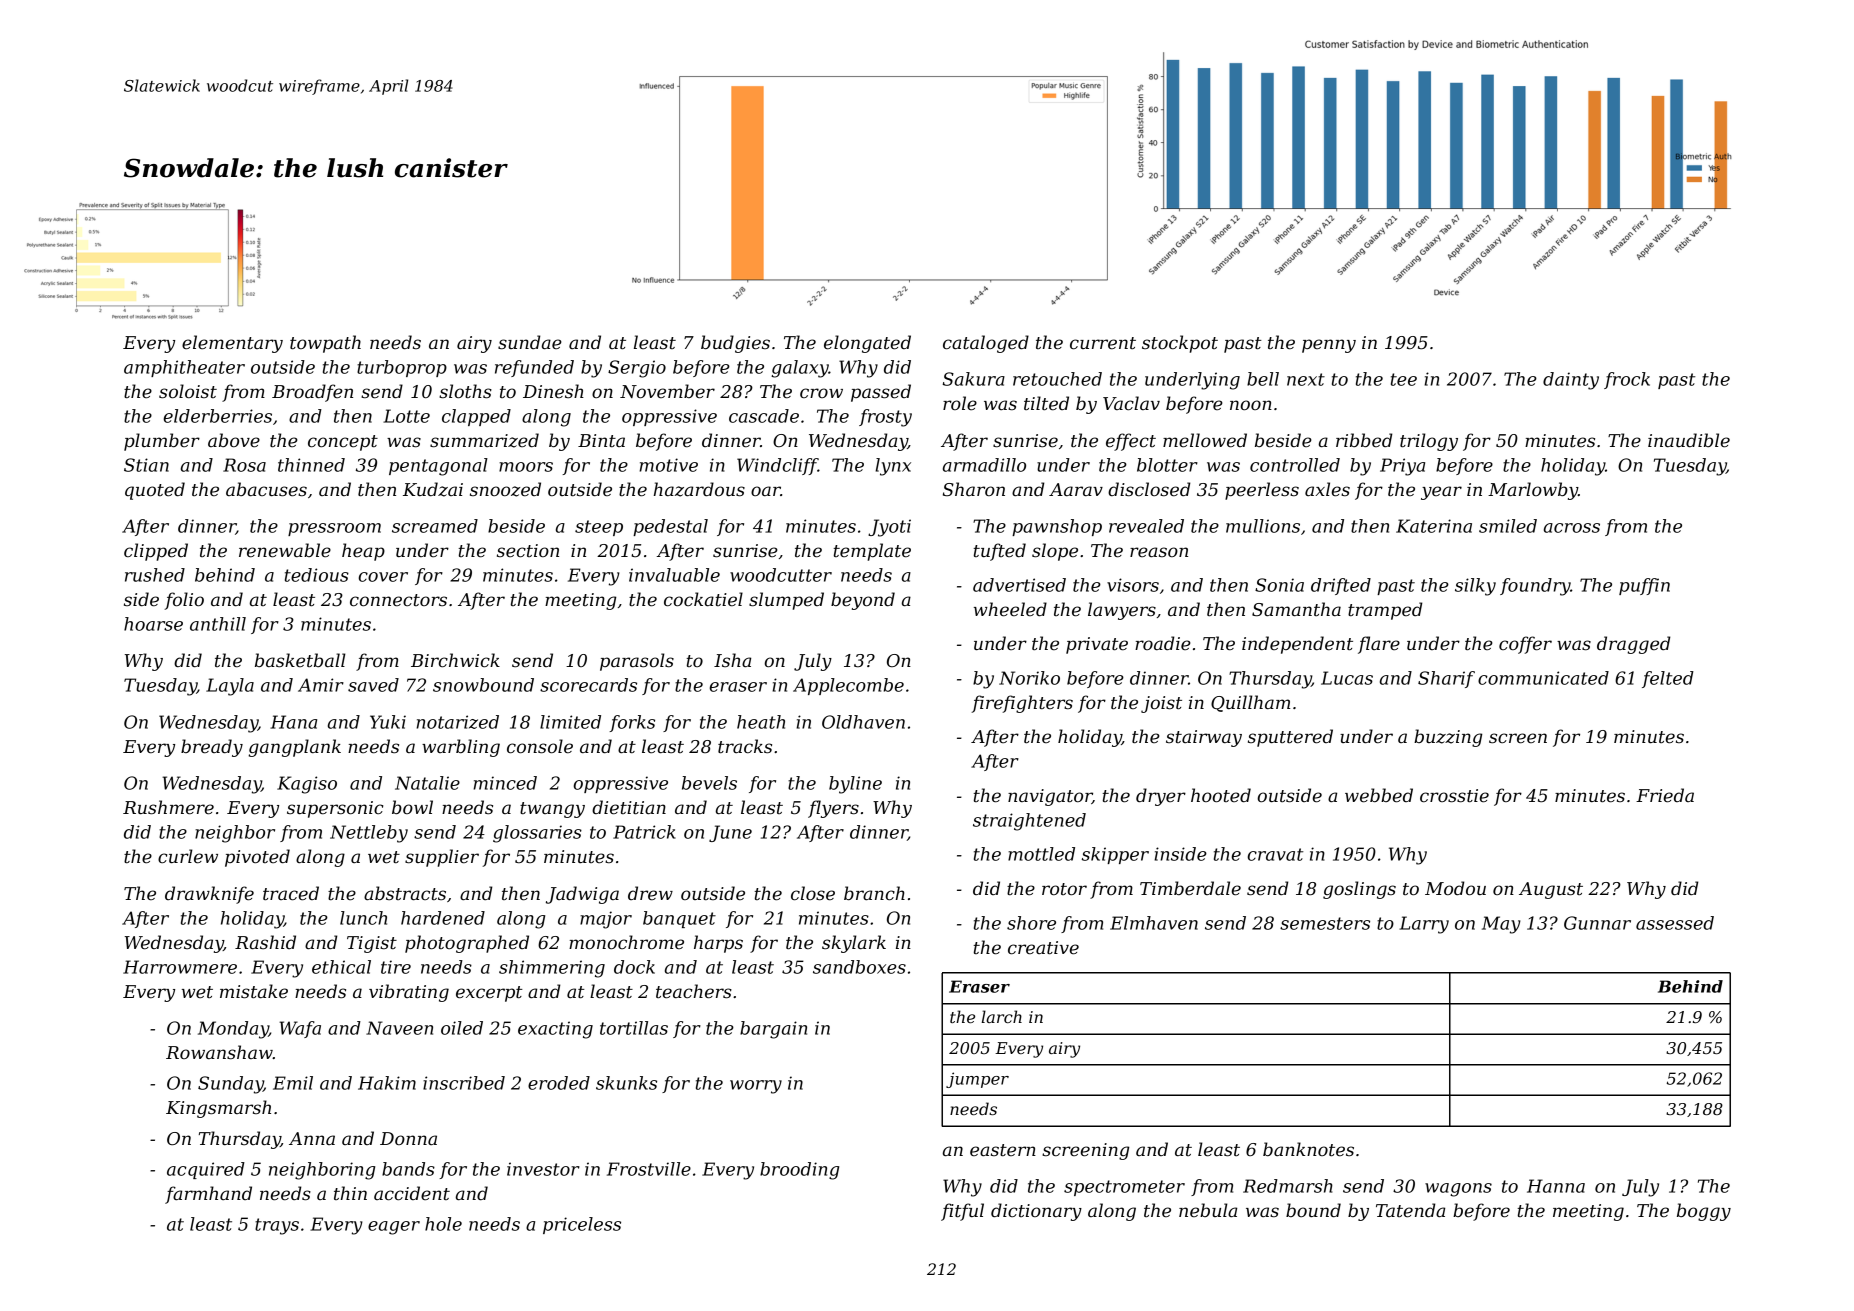 This page has width=1854, height=1311. Describe the element at coordinates (1627, 380) in the page. I see `frock` at that location.
